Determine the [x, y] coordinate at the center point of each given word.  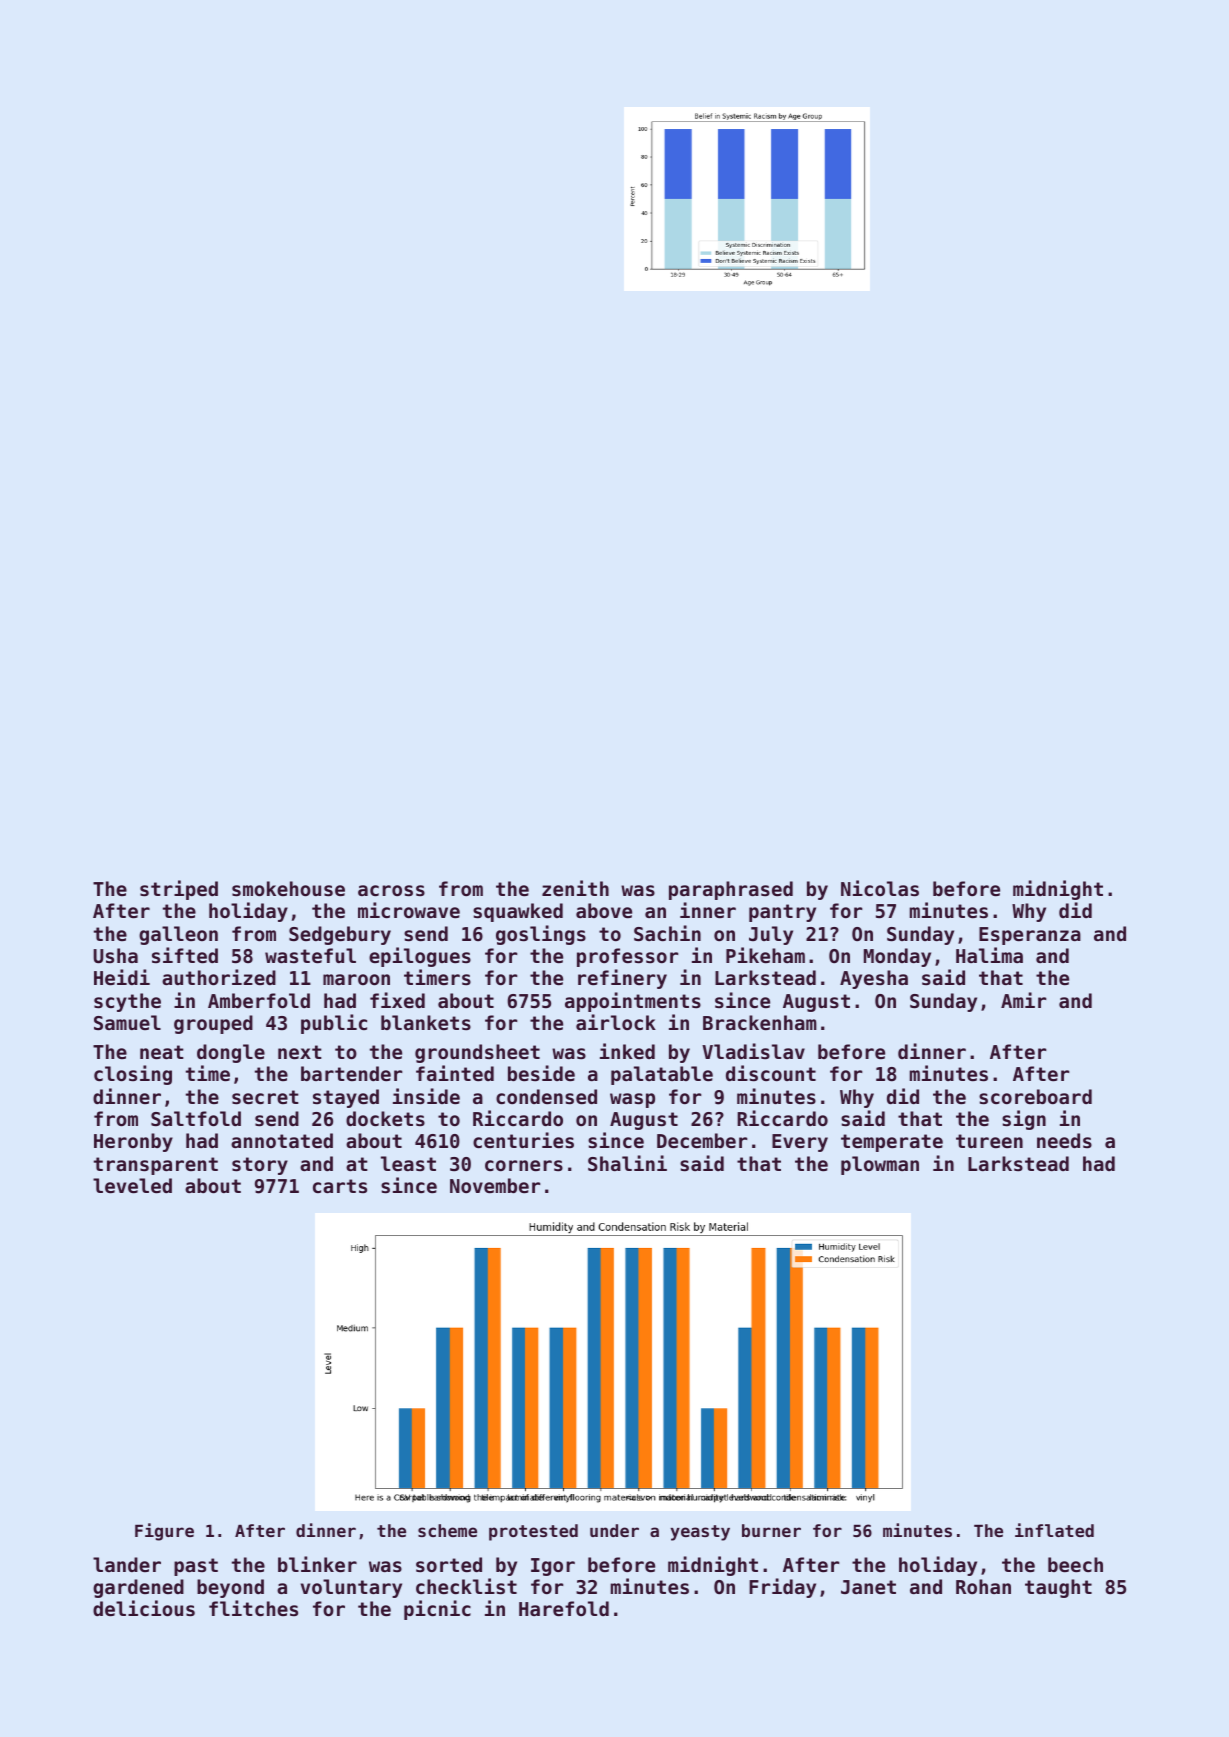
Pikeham [765, 955]
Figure [164, 1532]
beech [1075, 1564]
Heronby [133, 1142]
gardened [138, 1588]
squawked [518, 912]
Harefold [564, 1608]
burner [771, 1530]
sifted [185, 955]
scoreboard [1035, 1096]
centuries [523, 1140]
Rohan [983, 1586]
